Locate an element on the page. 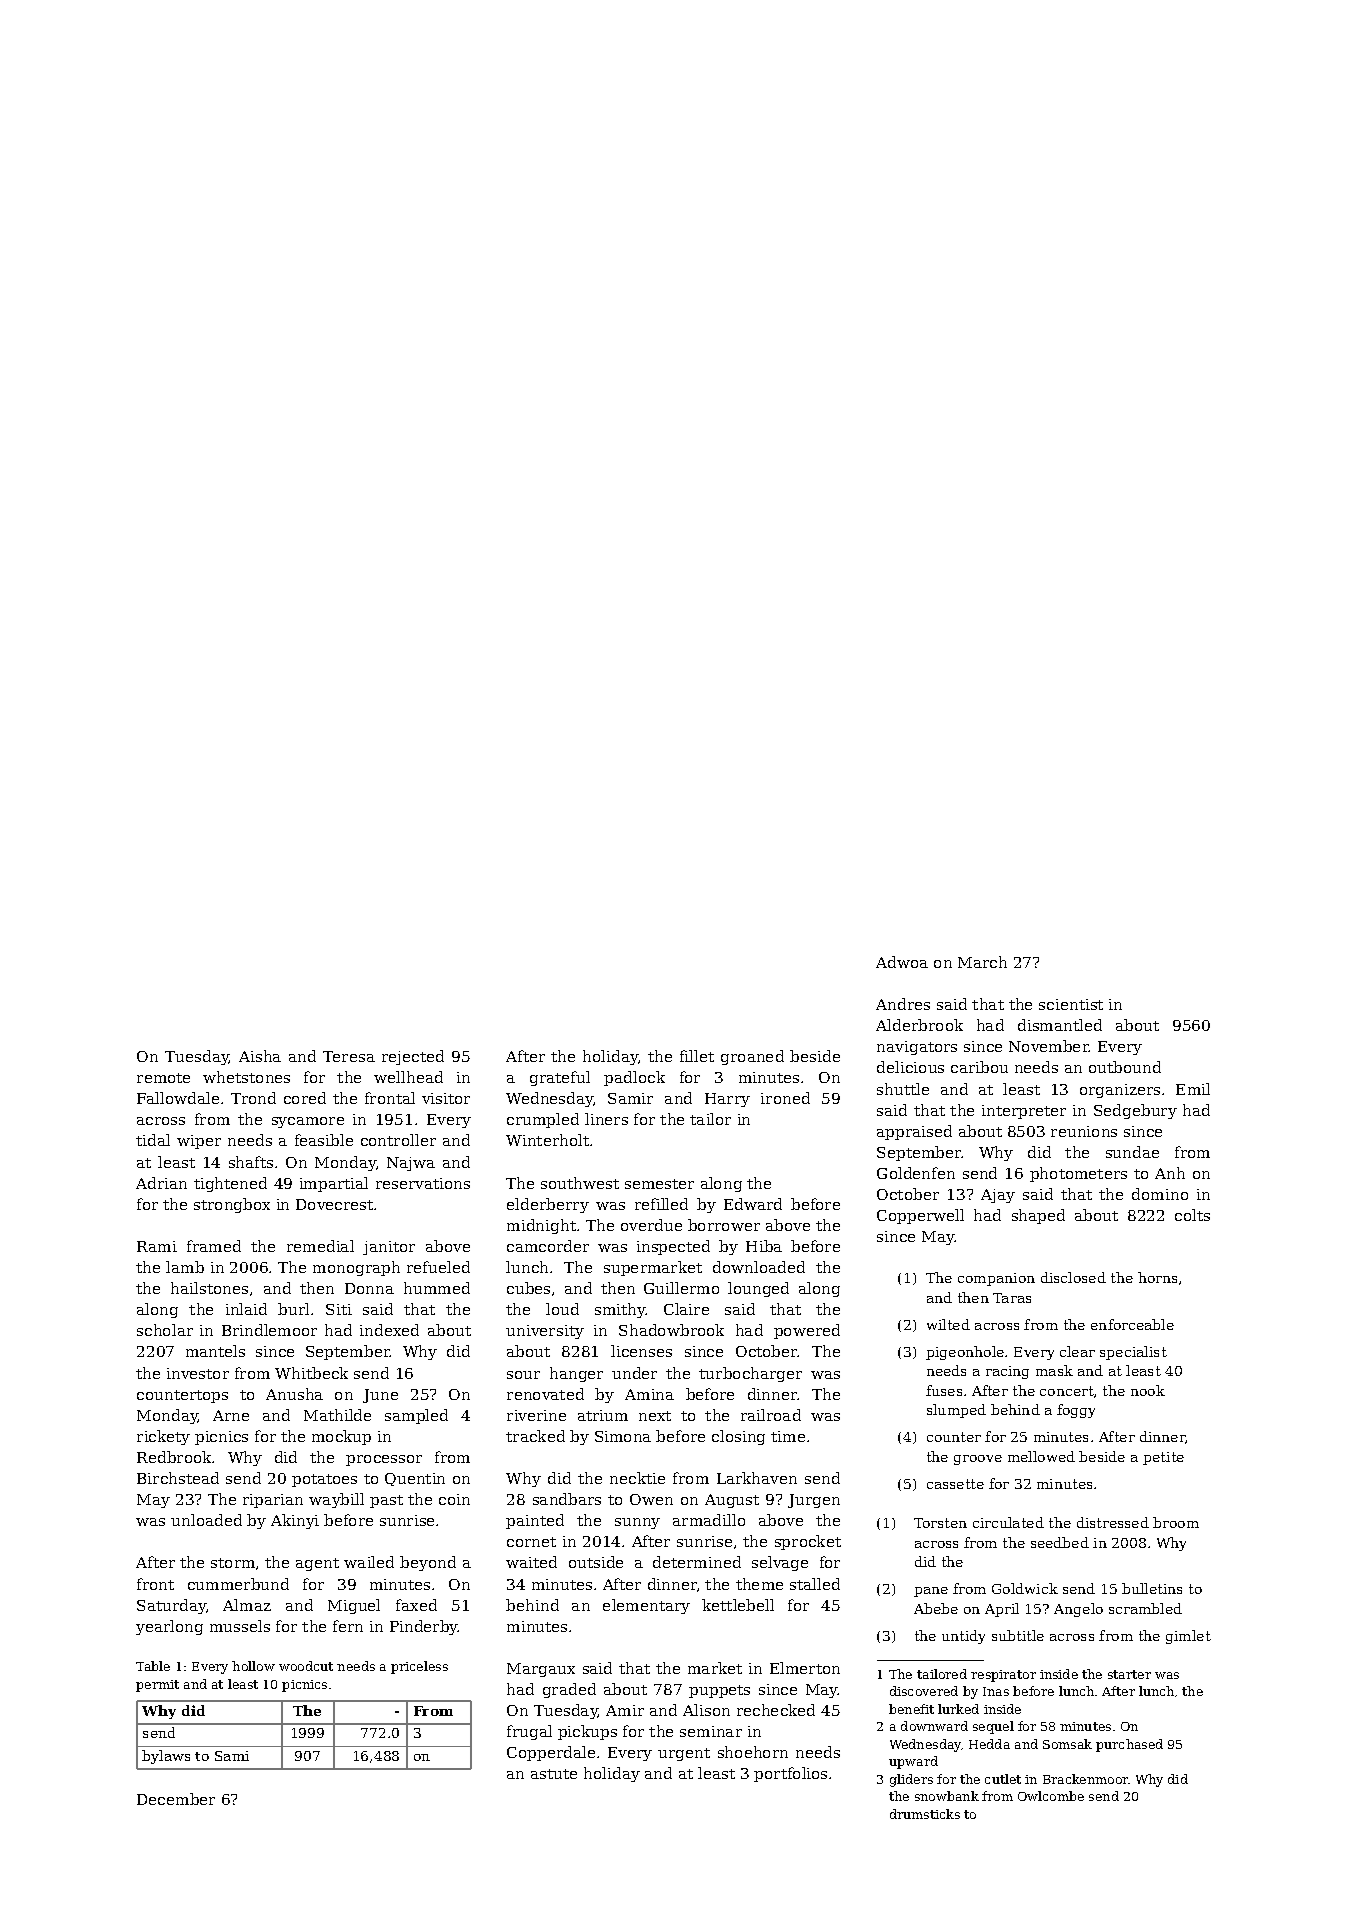 The height and width of the image is (1907, 1348). astute is located at coordinates (554, 1774).
